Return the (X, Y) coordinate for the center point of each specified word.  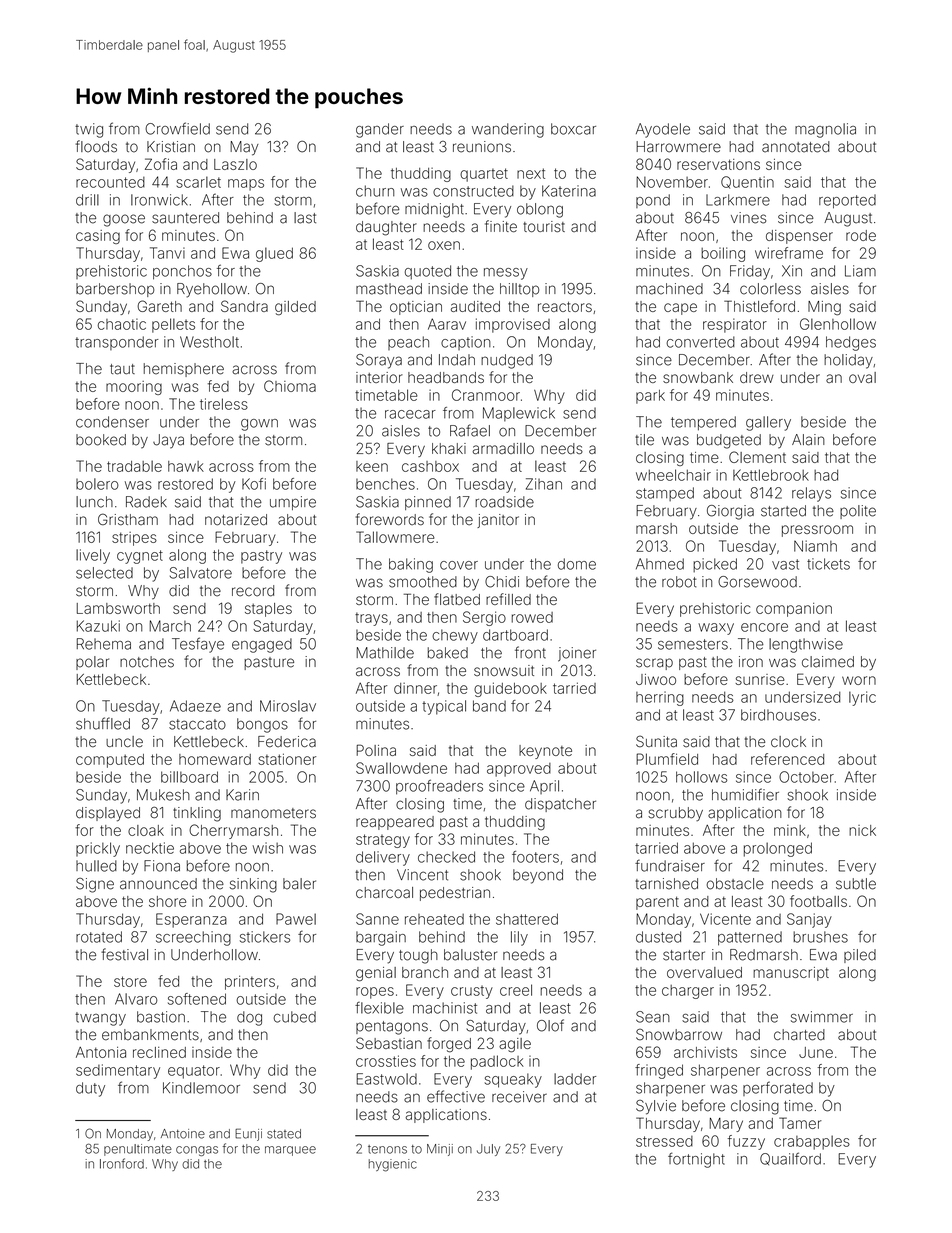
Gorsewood (757, 582)
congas (197, 1151)
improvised (513, 325)
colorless (770, 289)
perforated (778, 1088)
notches (147, 662)
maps (246, 185)
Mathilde (385, 653)
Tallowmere (395, 537)
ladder (575, 1079)
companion (794, 610)
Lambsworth (118, 608)
